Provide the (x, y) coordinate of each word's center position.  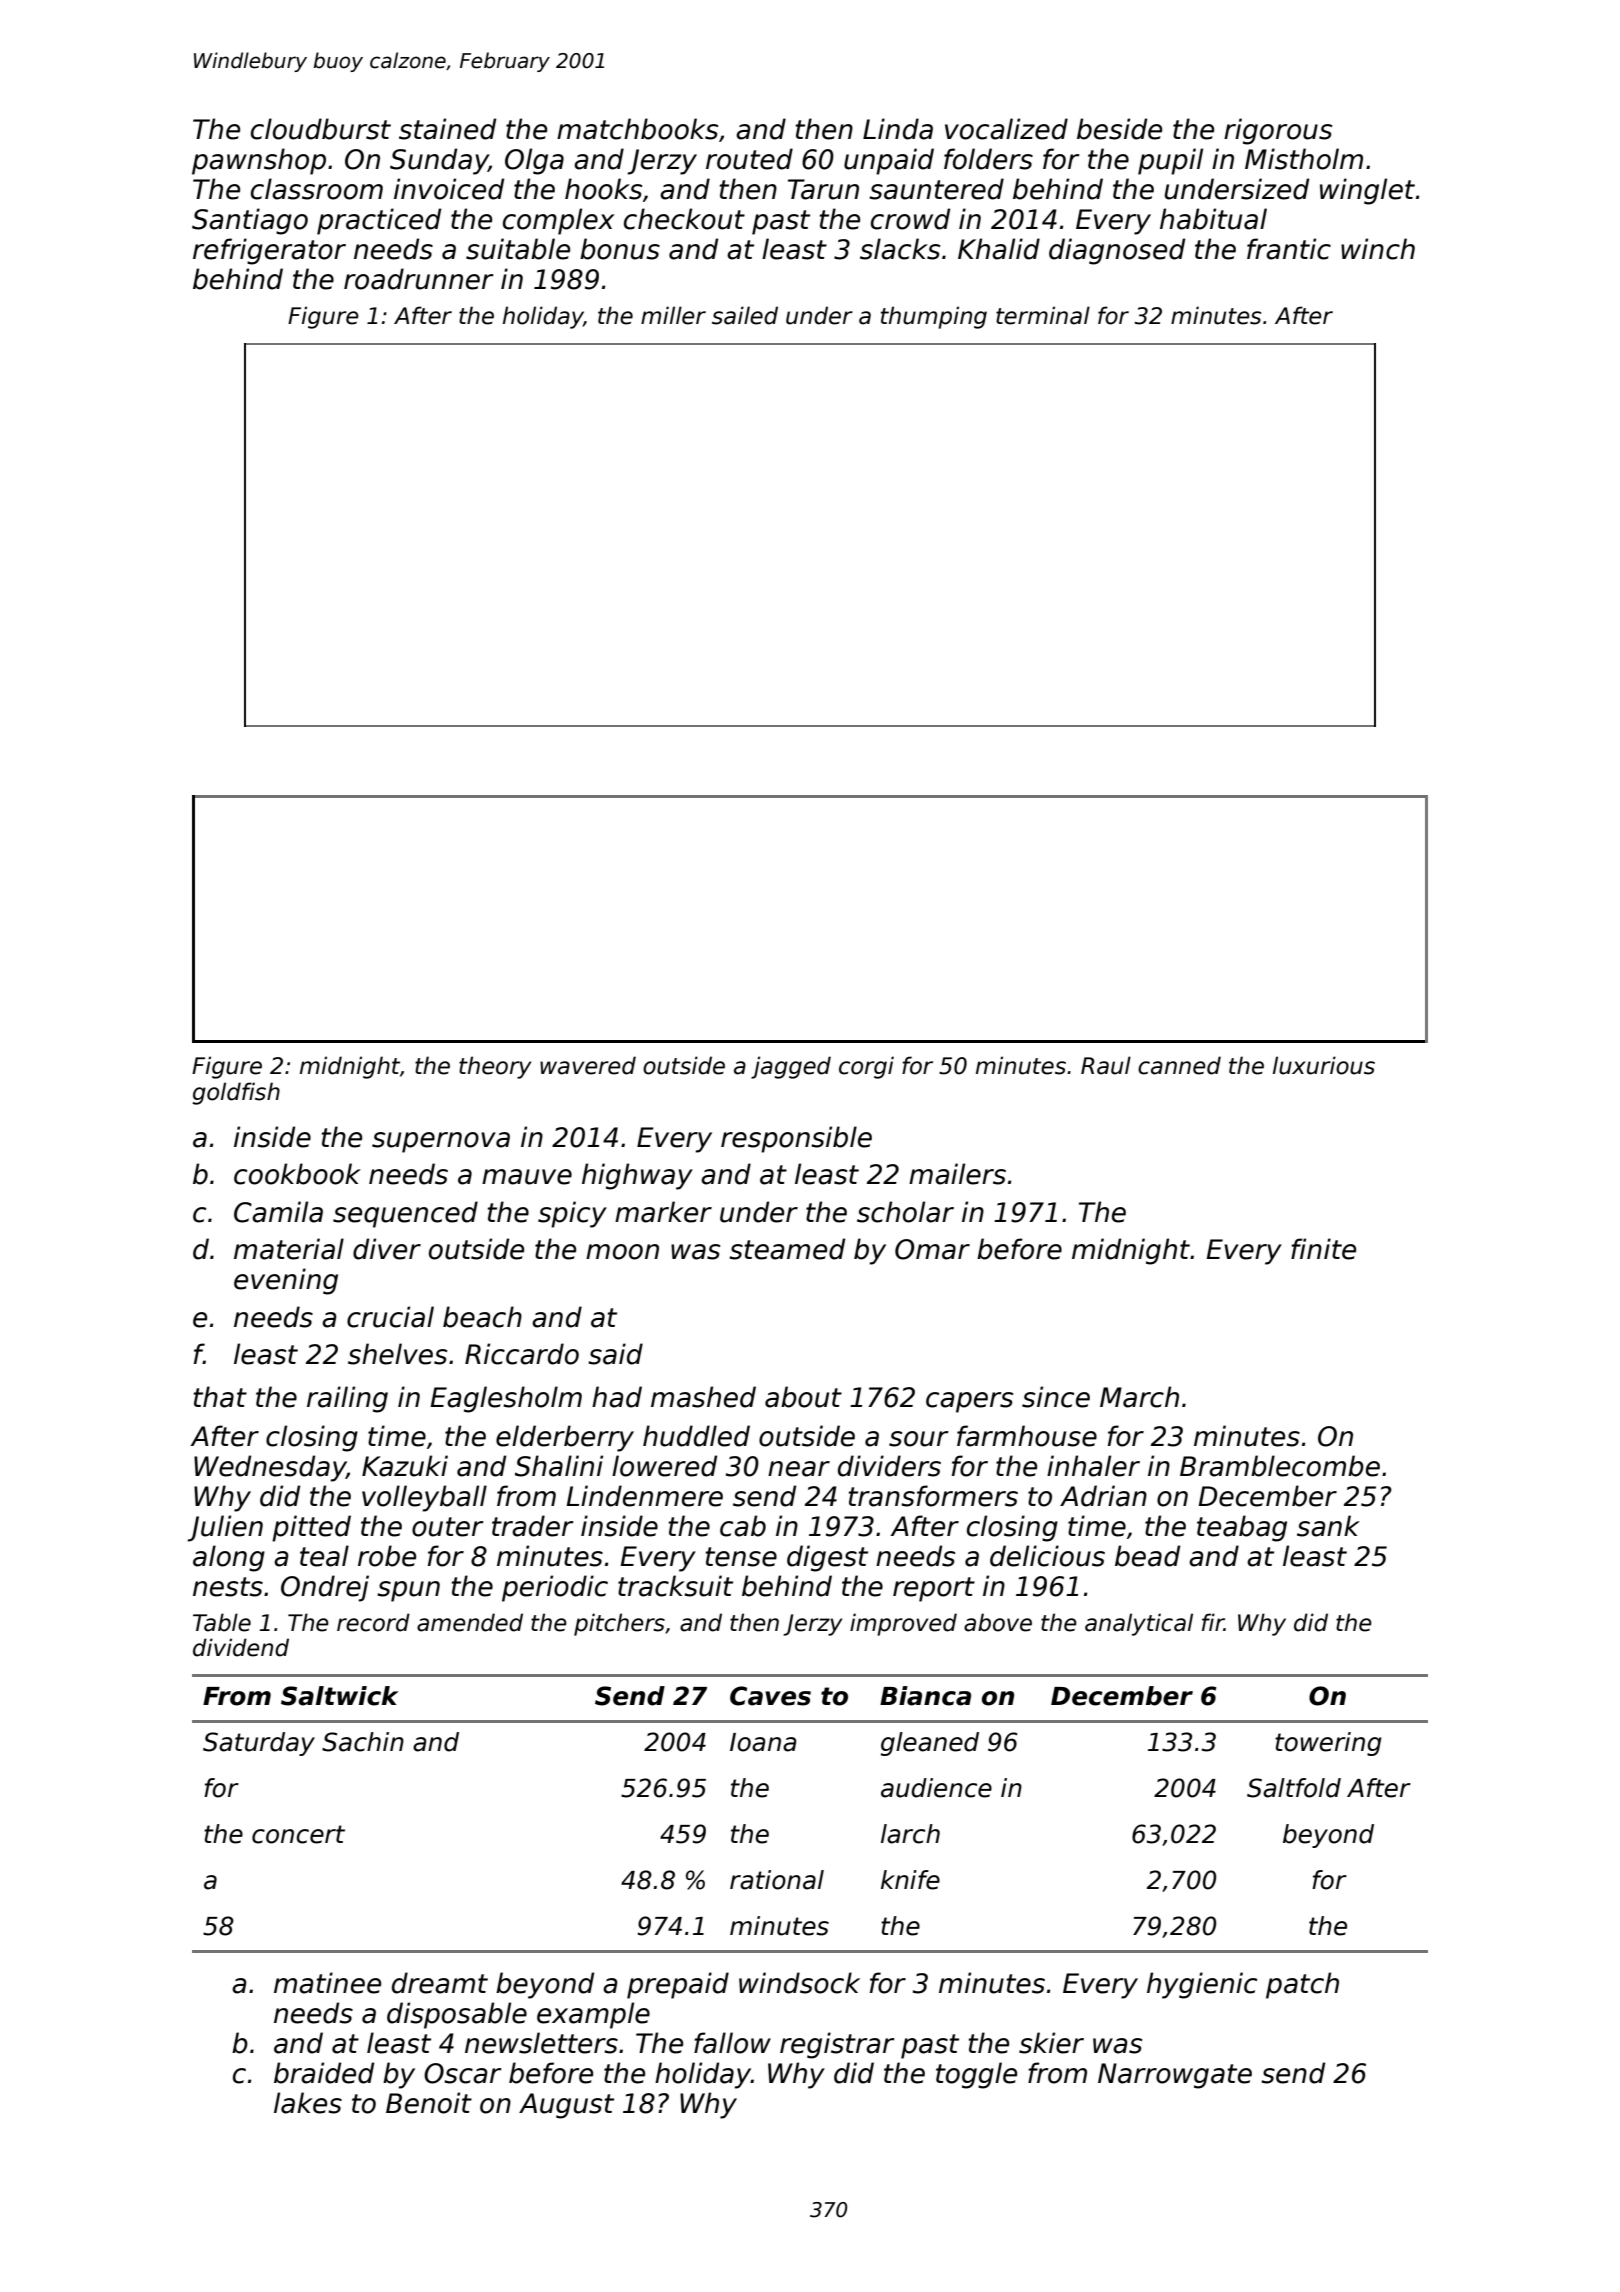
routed (749, 159)
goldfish (236, 1093)
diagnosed (1117, 251)
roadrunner (419, 279)
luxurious (1324, 1065)
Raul (1106, 1065)
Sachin (363, 1742)
